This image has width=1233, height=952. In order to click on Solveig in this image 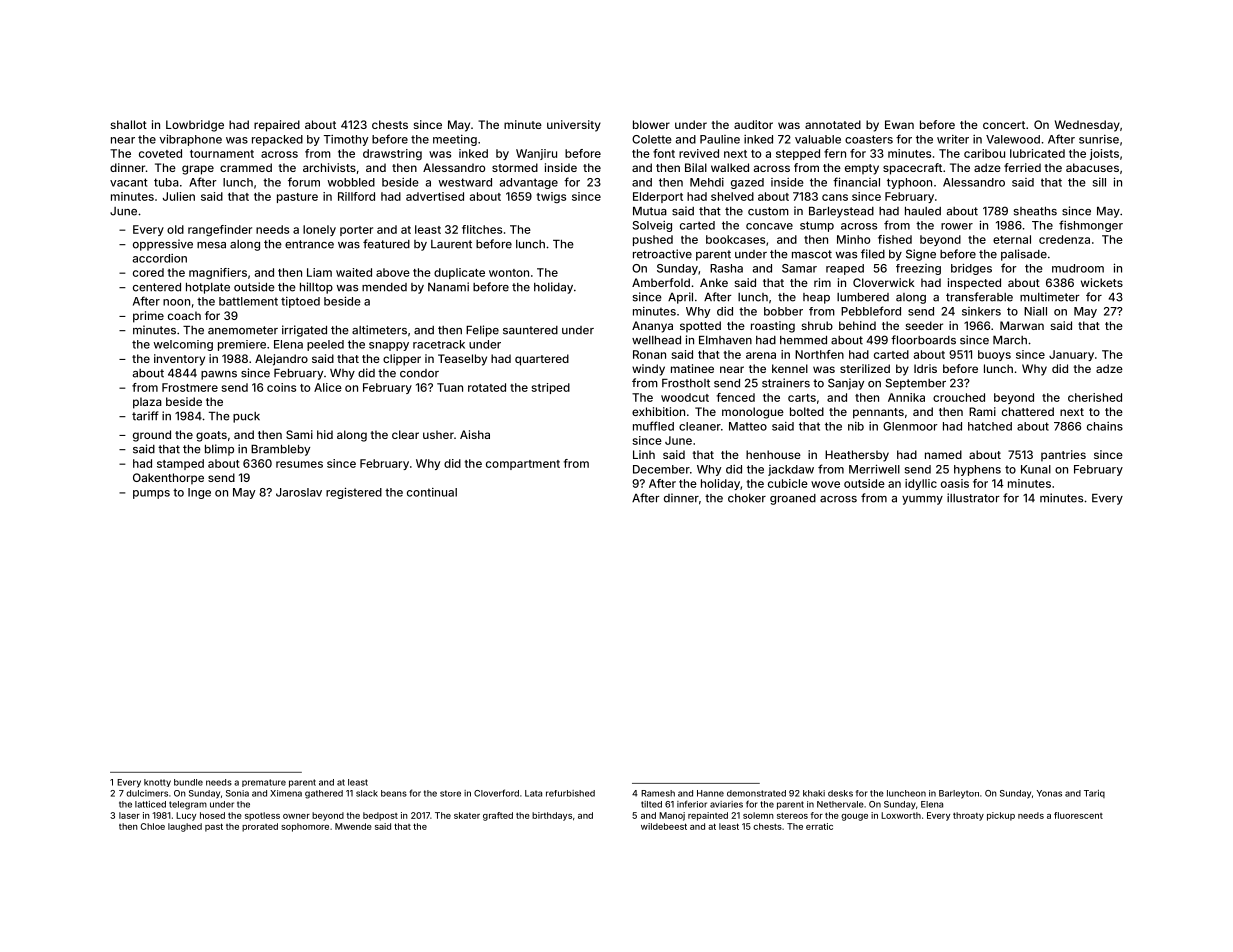, I will do `click(652, 226)`.
